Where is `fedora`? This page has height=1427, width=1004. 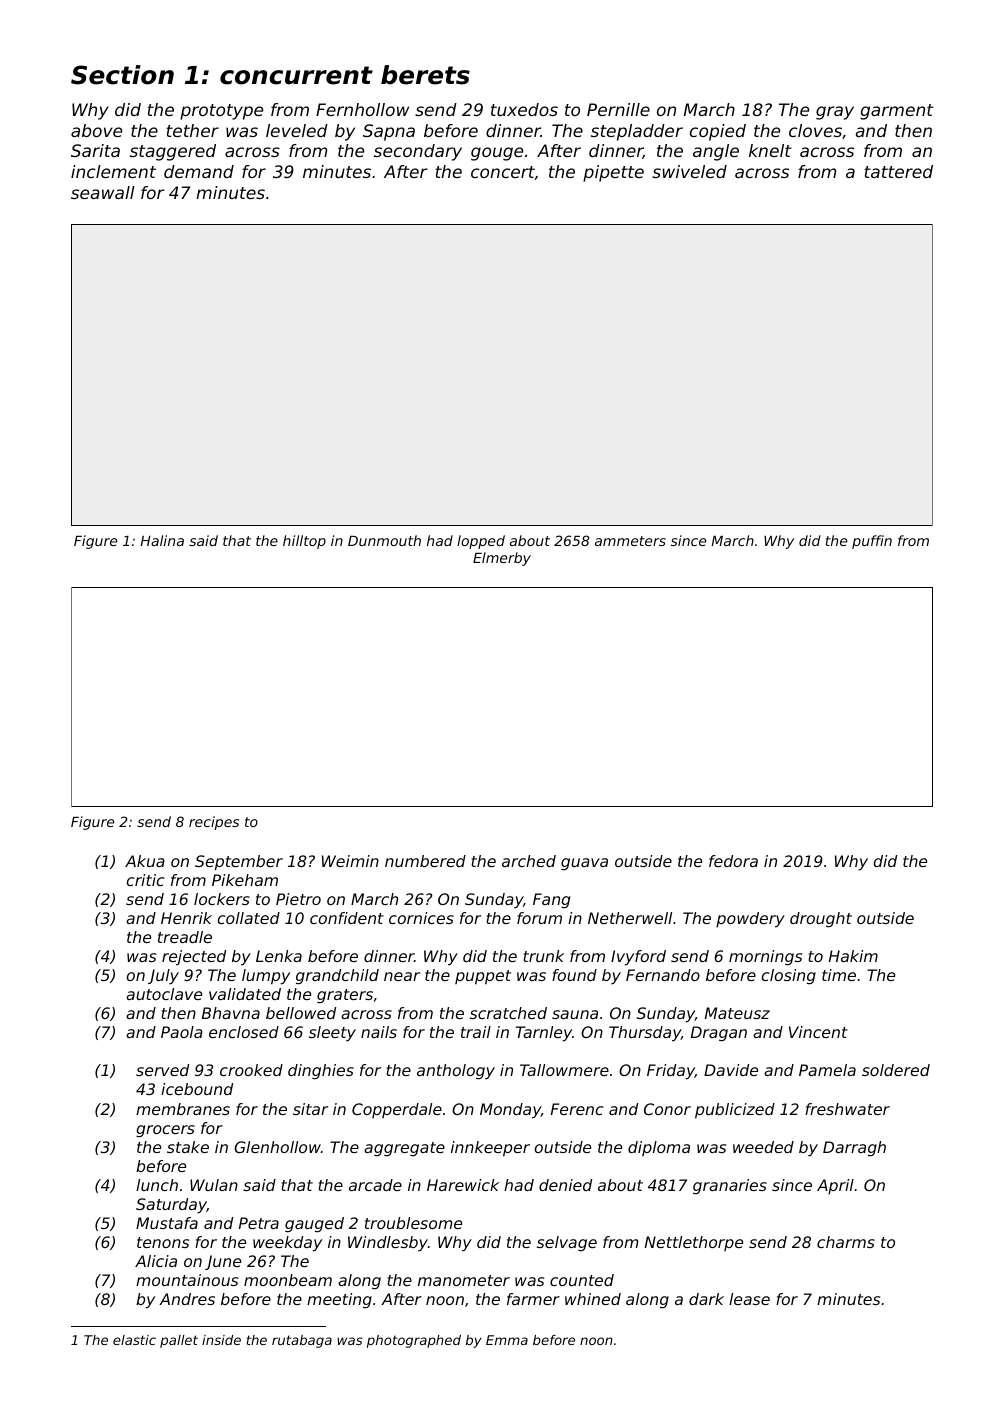 fedora is located at coordinates (733, 861).
